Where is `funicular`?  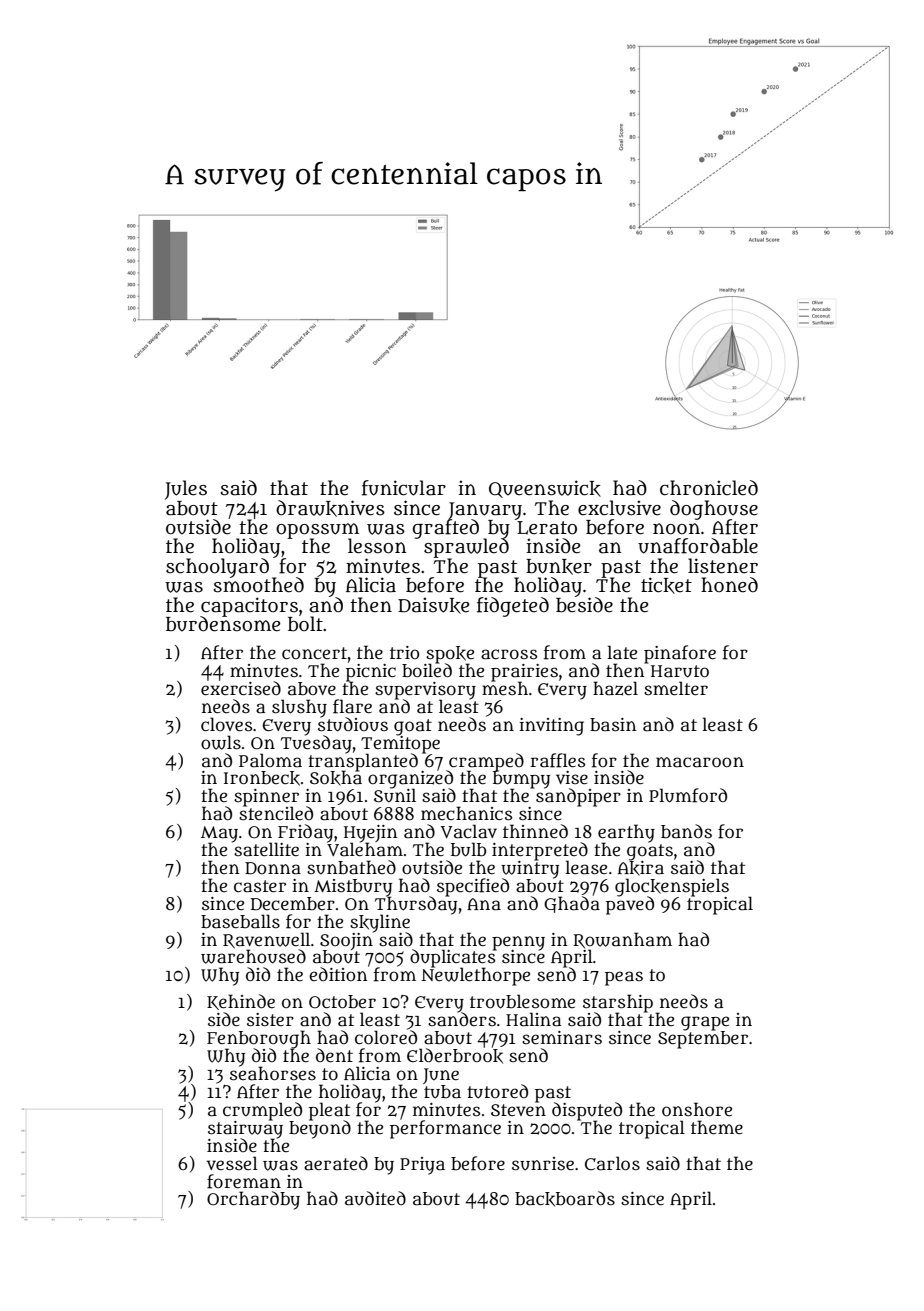 funicular is located at coordinates (404, 488).
